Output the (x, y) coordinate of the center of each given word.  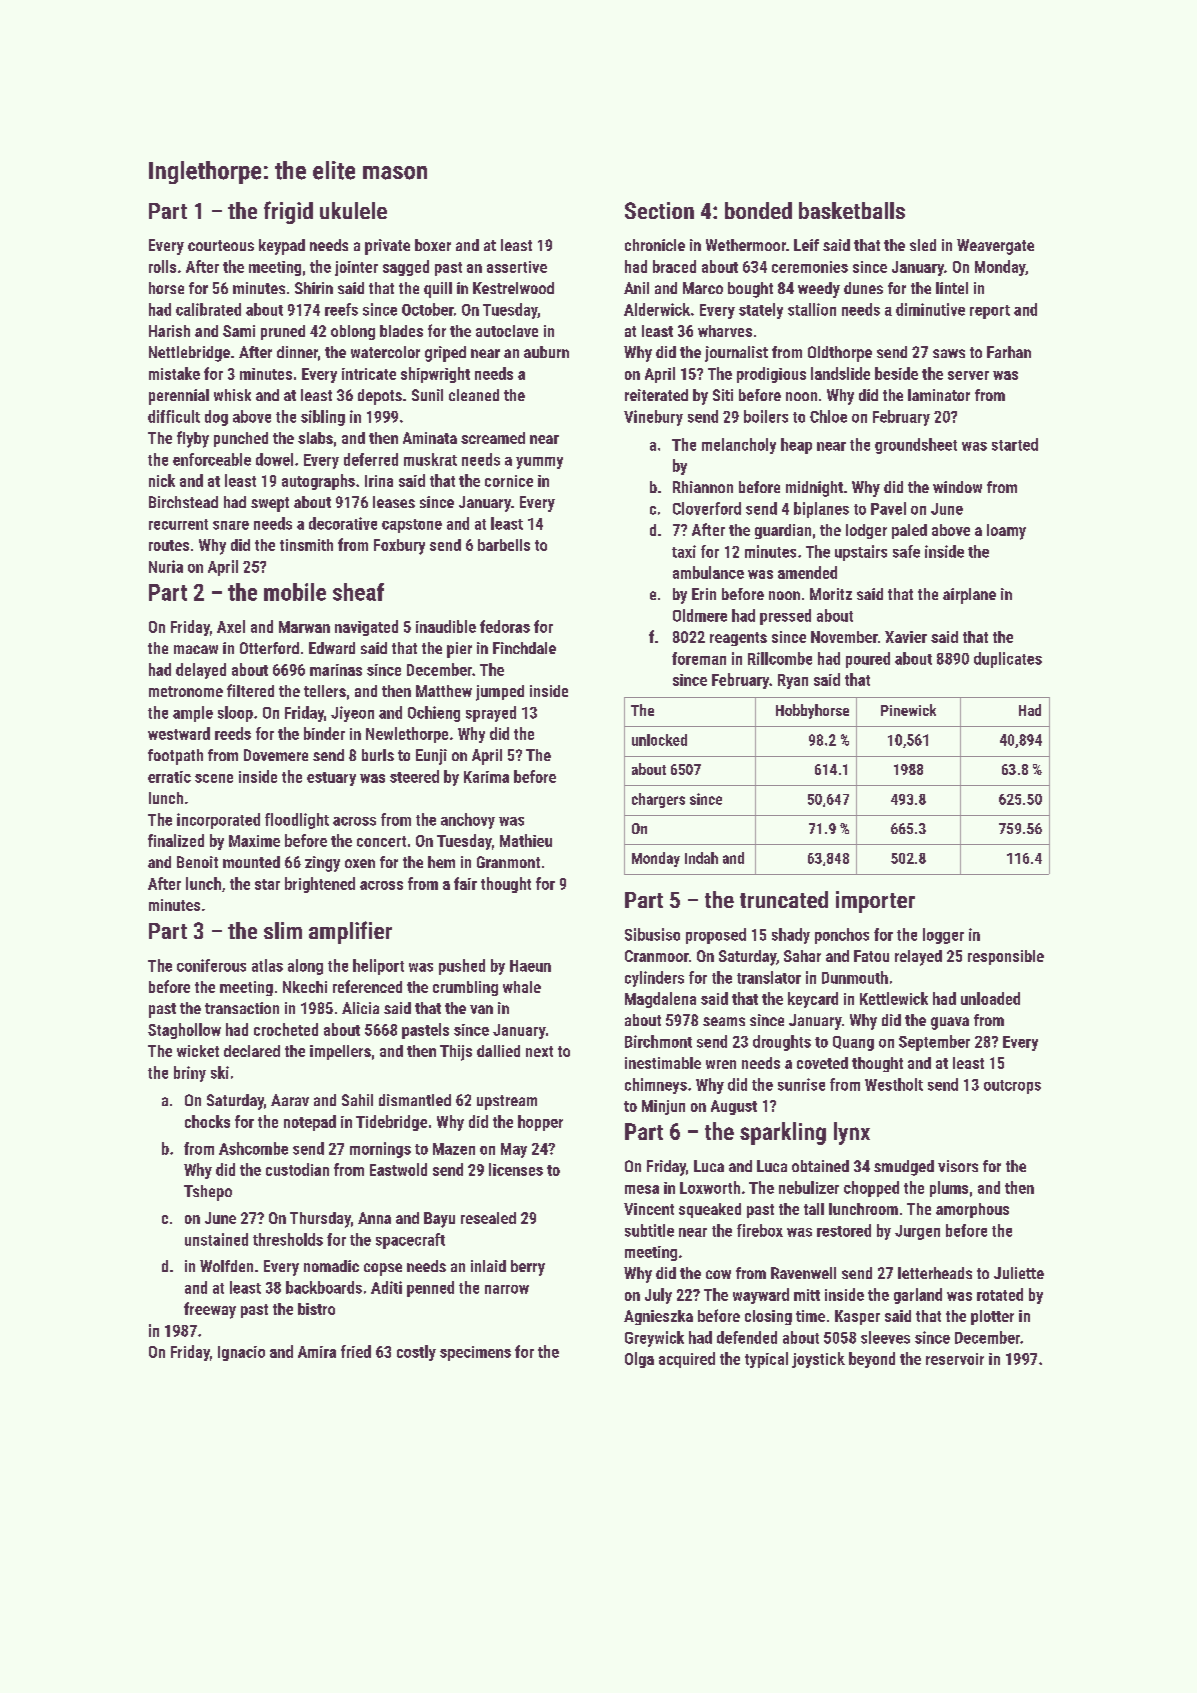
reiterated (656, 395)
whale (522, 987)
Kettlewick (894, 998)
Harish (169, 331)
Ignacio (241, 1353)
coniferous (211, 965)
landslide (840, 373)
